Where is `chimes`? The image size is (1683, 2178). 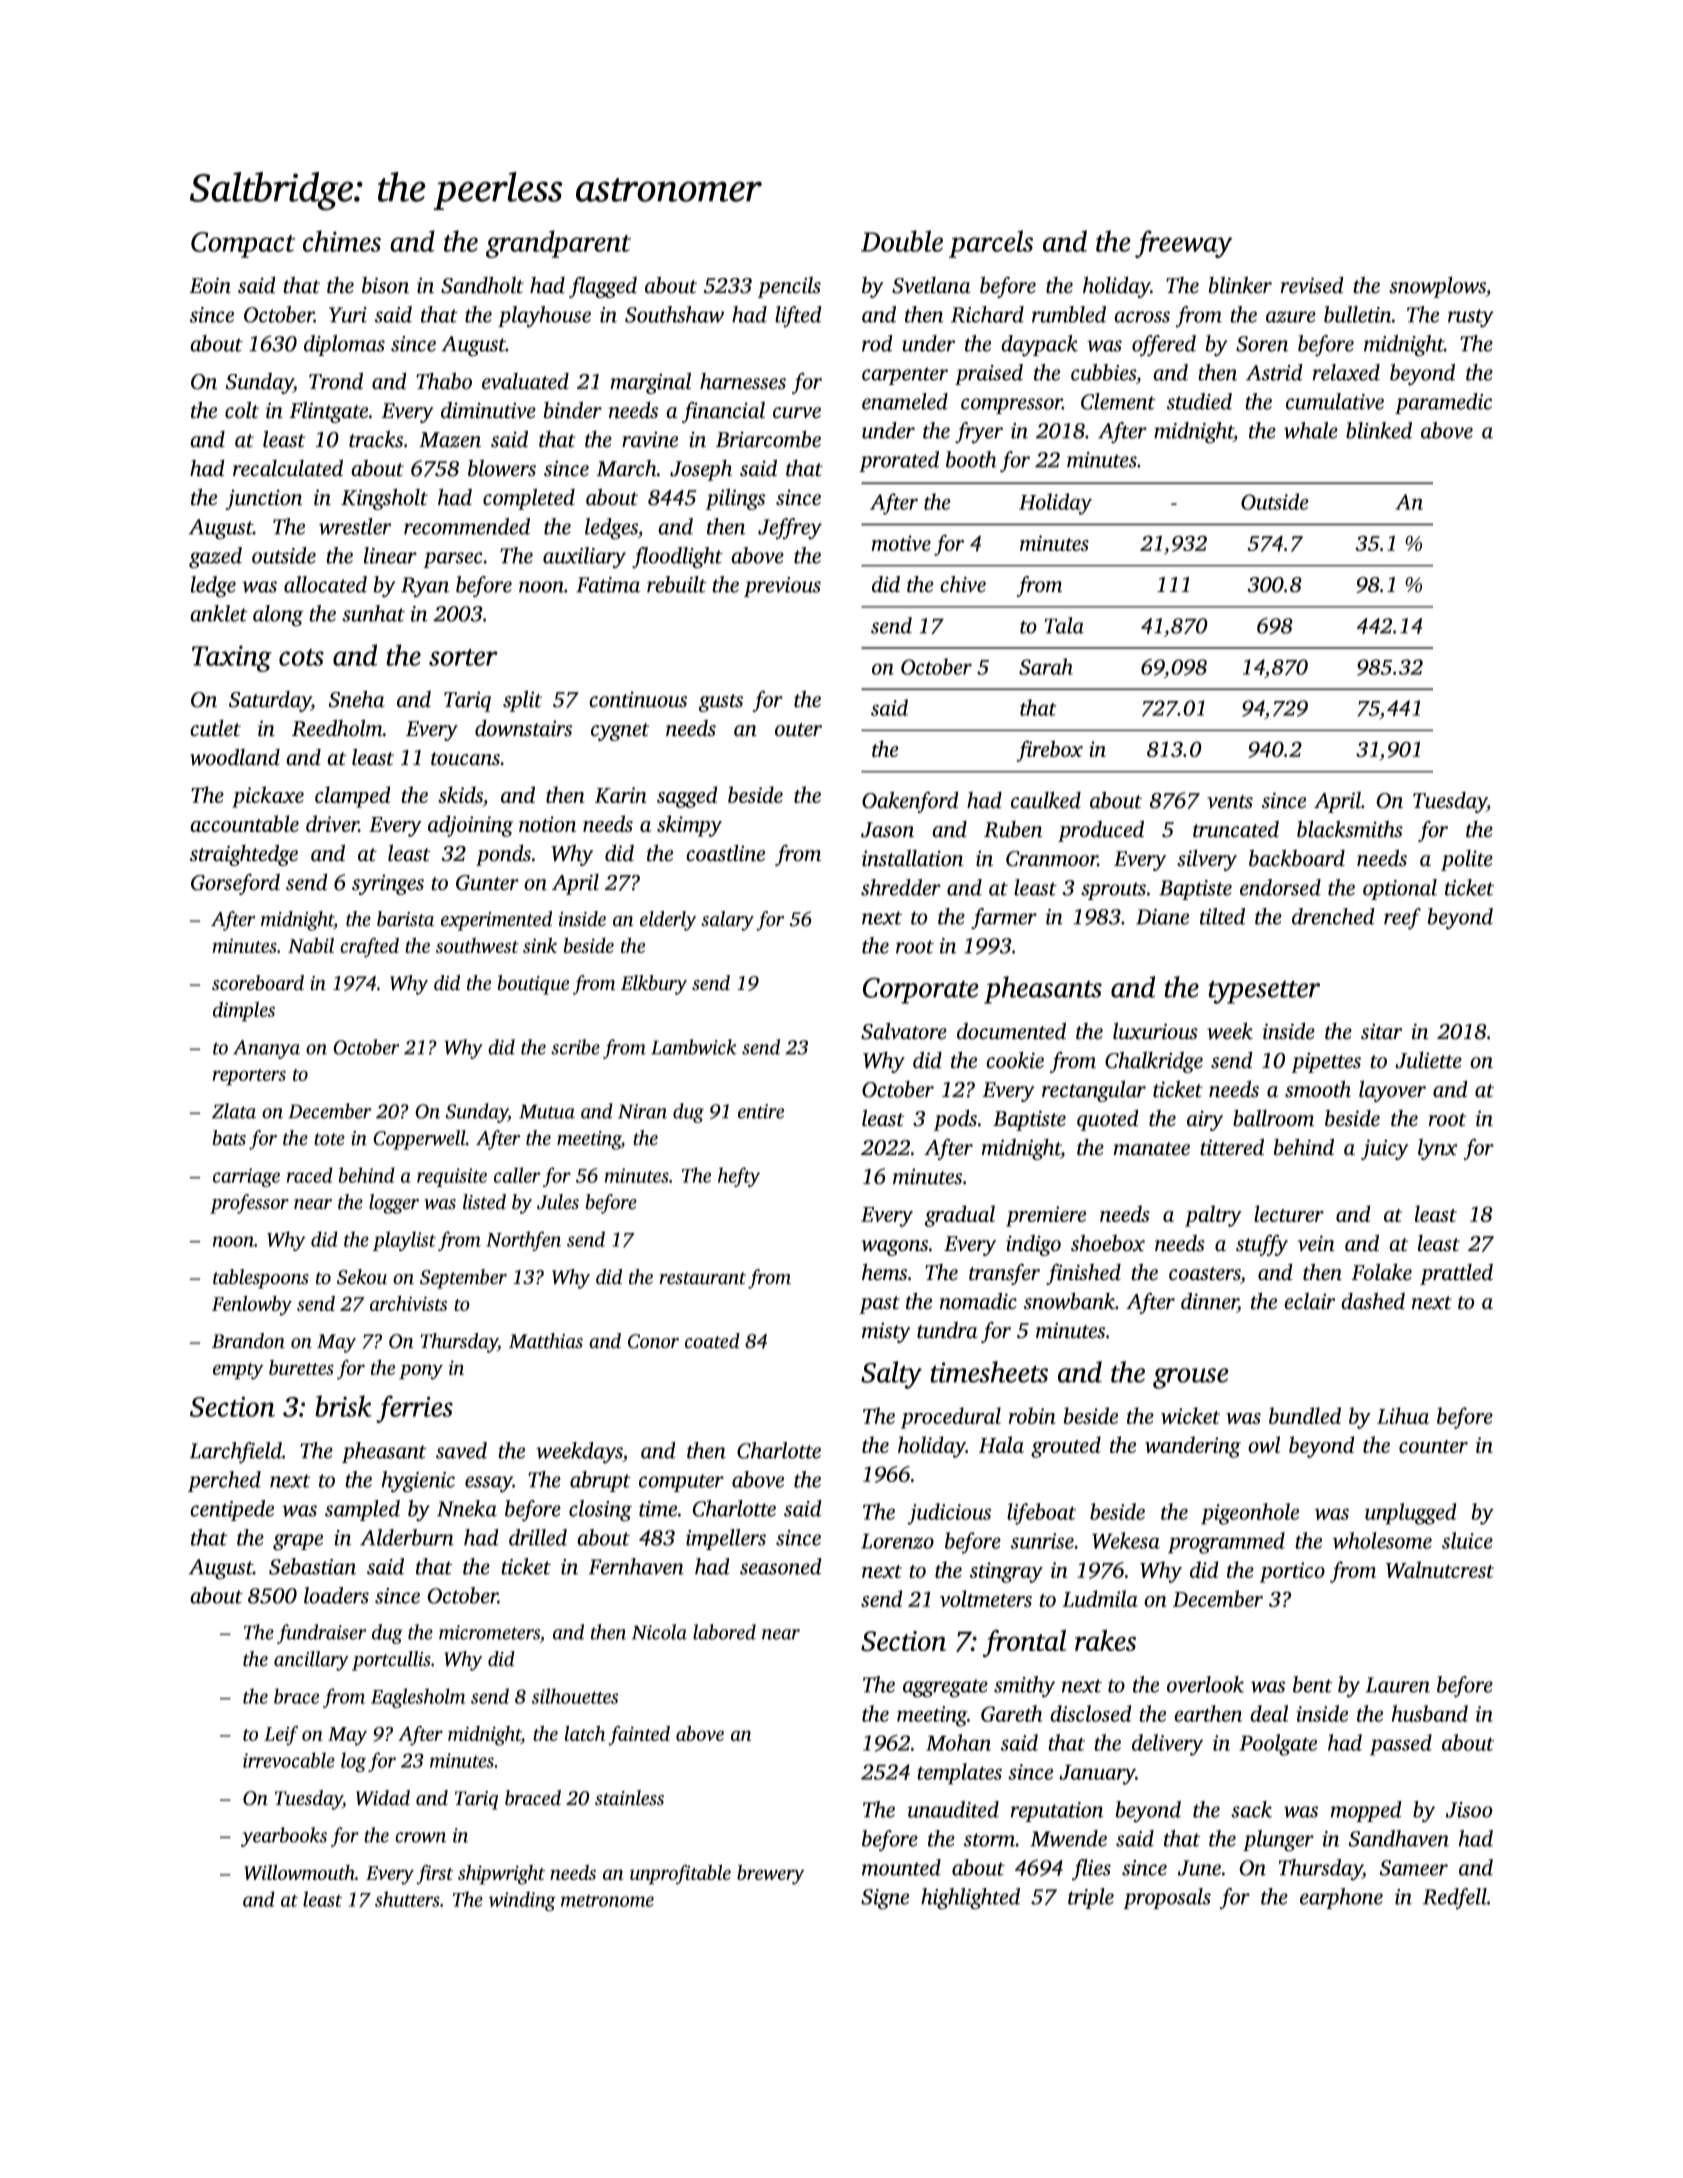
chimes is located at coordinates (342, 241).
